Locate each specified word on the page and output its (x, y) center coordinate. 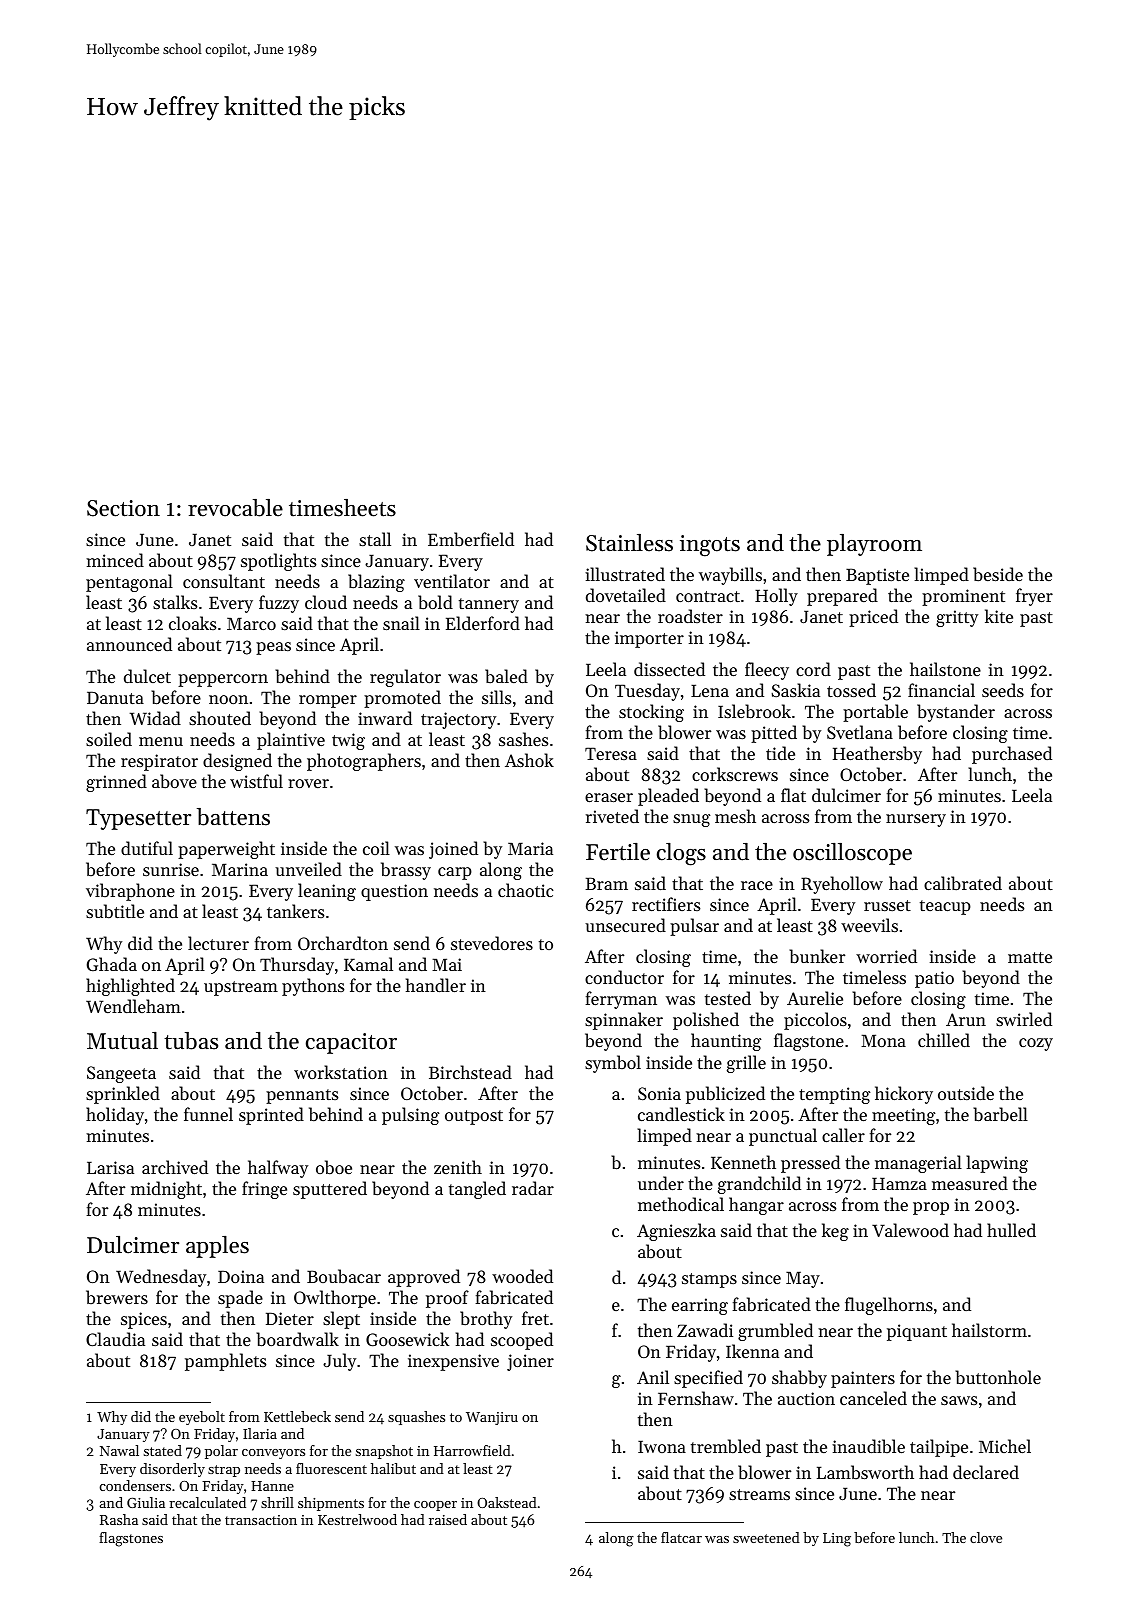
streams (759, 1494)
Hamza (899, 1183)
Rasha (119, 1519)
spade (240, 1299)
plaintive (291, 741)
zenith (458, 1167)
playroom (874, 545)
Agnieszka (676, 1232)
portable (875, 713)
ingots (710, 546)
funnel (208, 1114)
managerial (918, 1164)
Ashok (529, 760)
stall (375, 539)
